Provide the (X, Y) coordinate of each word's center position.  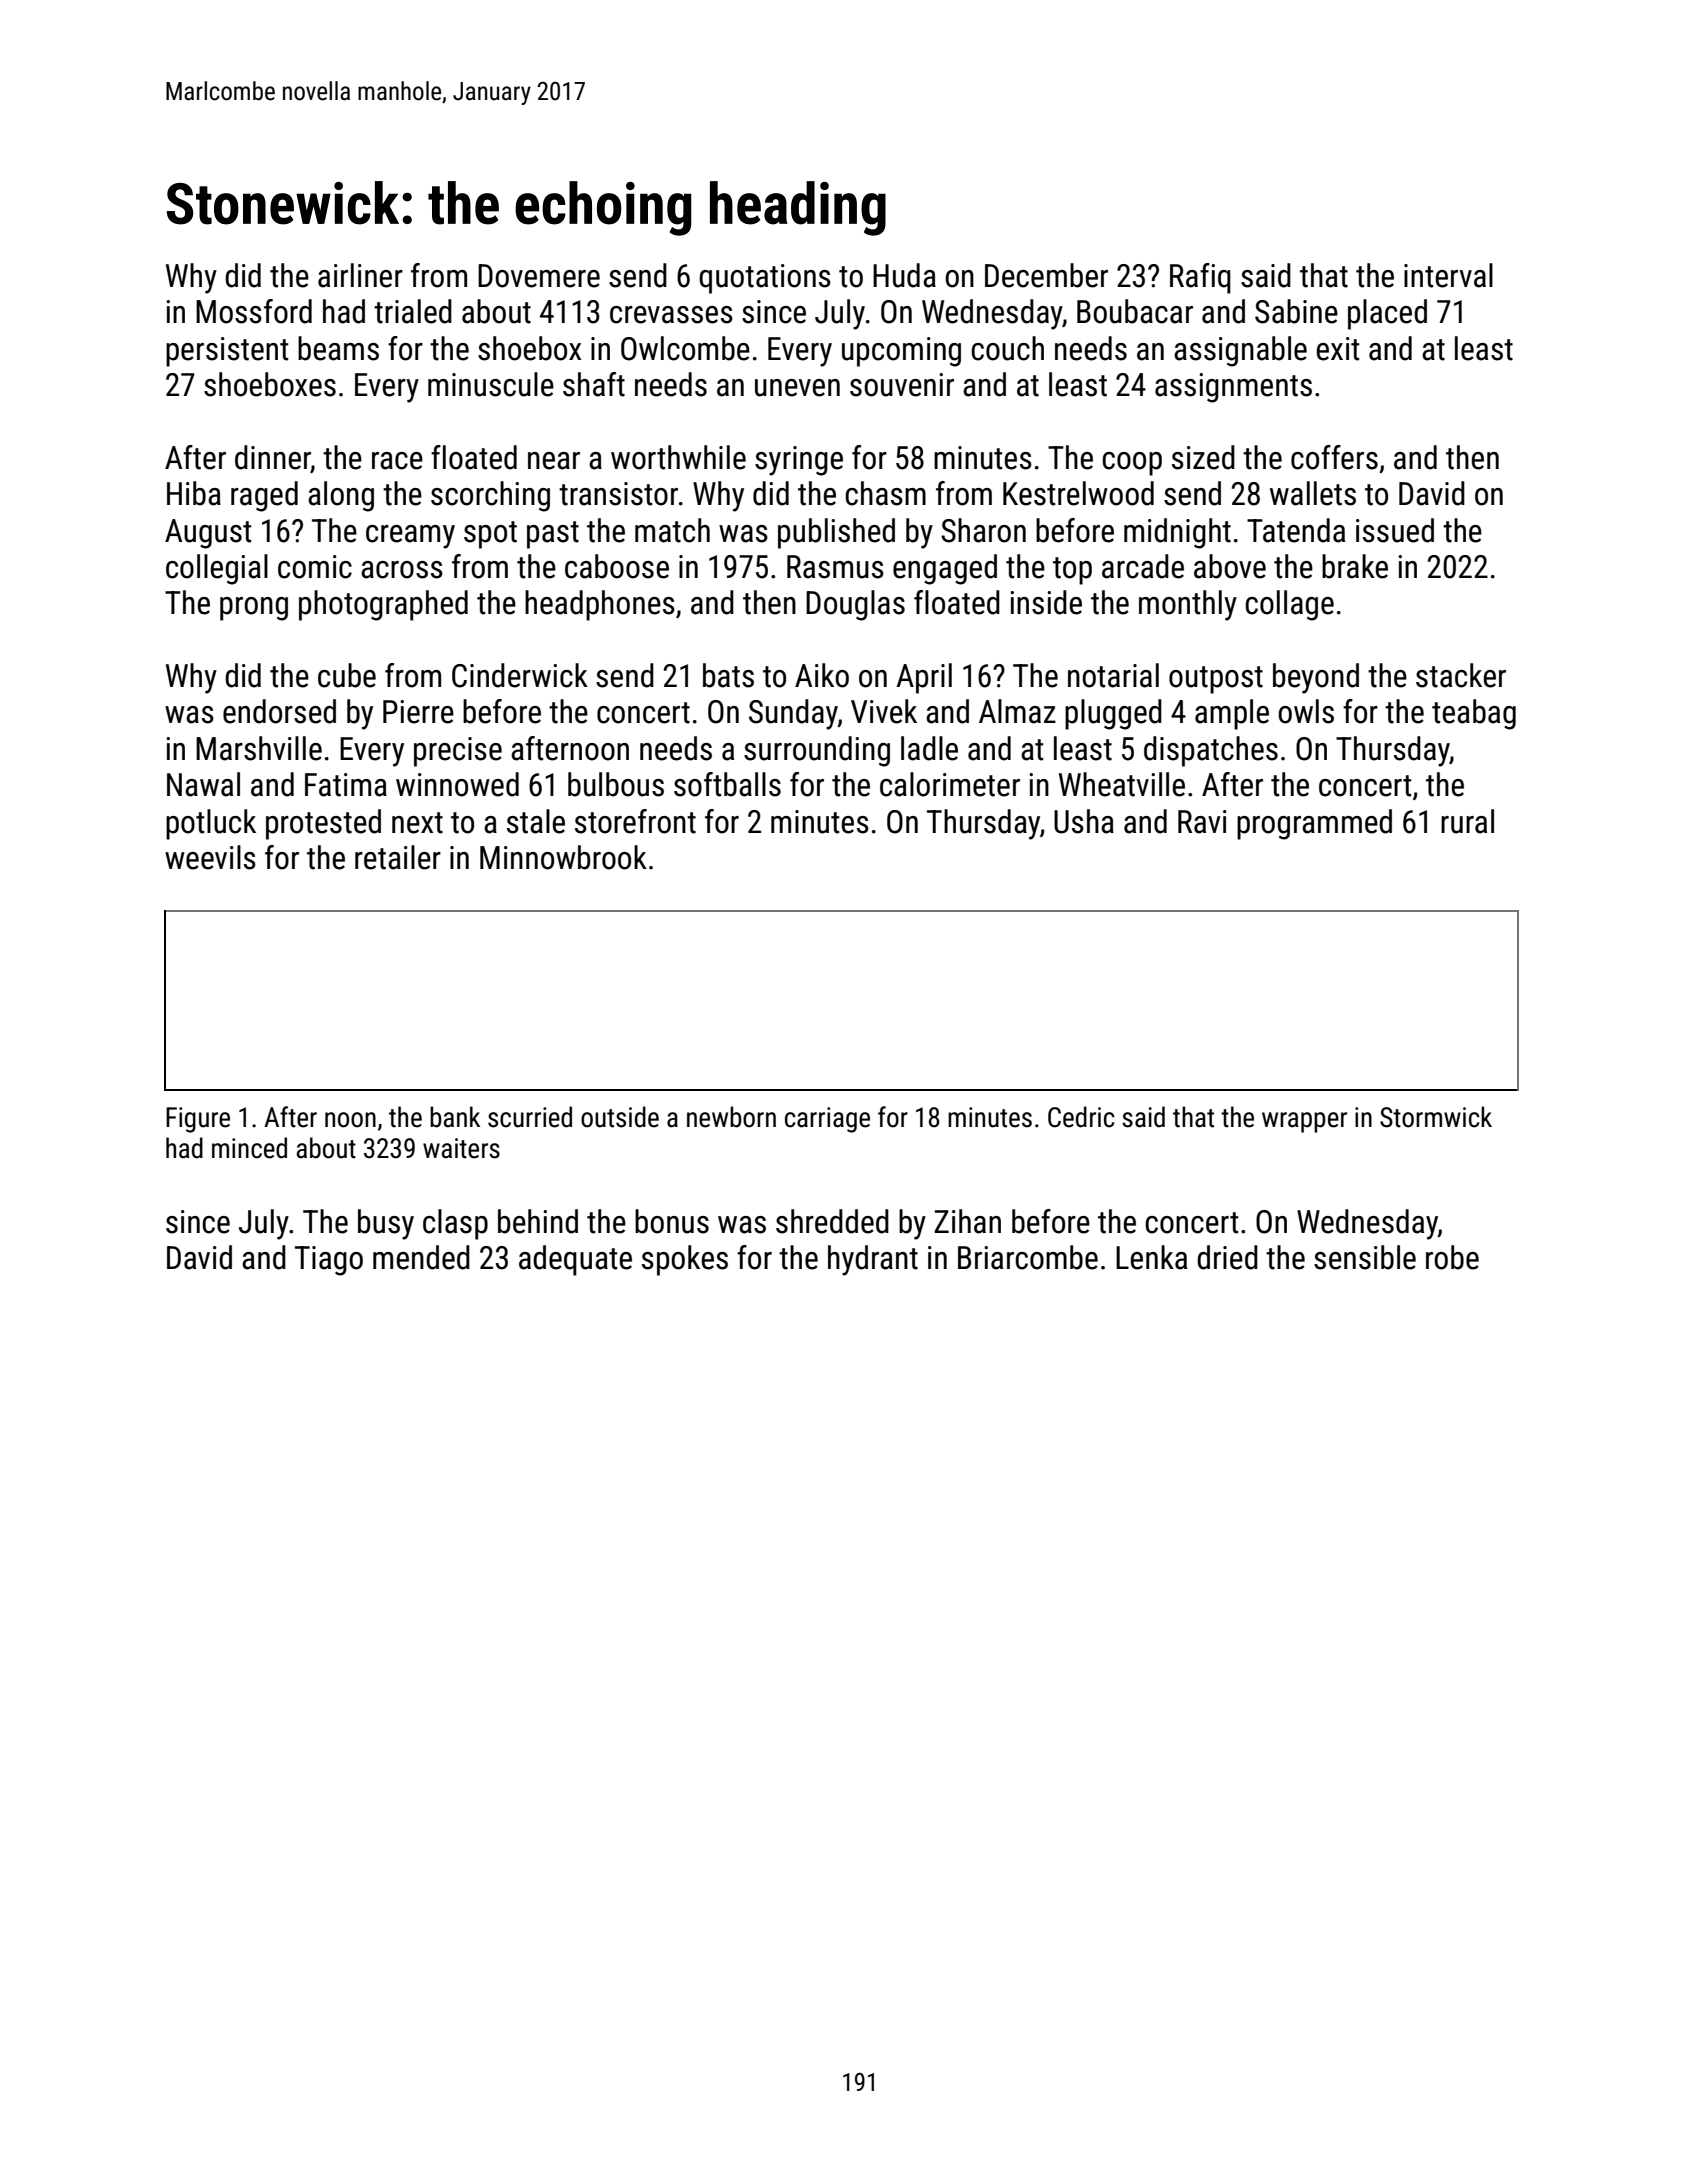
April (924, 678)
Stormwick (1436, 1117)
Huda (904, 275)
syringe (799, 461)
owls (1306, 711)
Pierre (418, 712)
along (341, 496)
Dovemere (539, 276)
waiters (461, 1148)
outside (620, 1117)
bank (455, 1117)
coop (1132, 464)
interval (1448, 275)
